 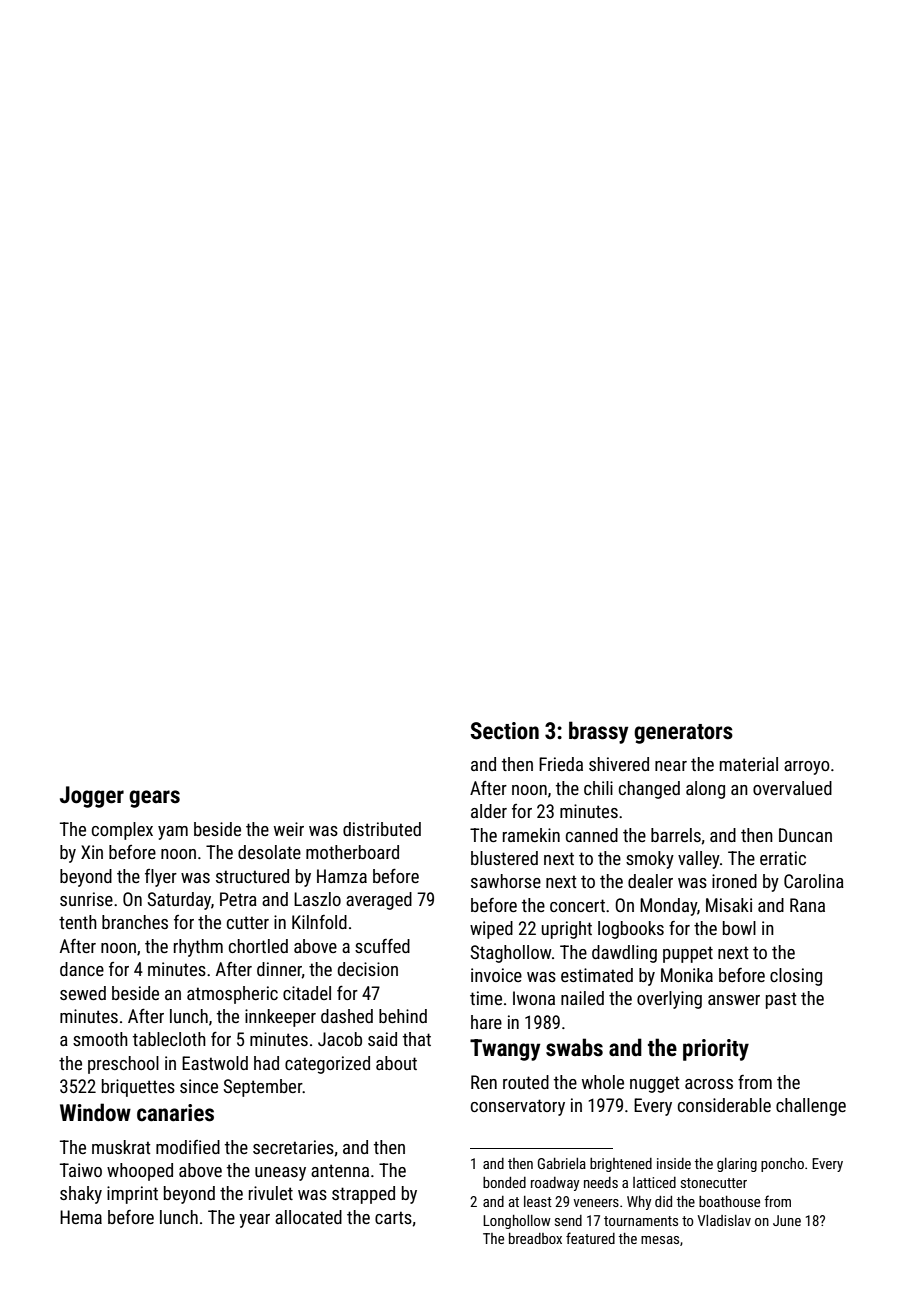 What do you see at coordinates (699, 860) in the image?
I see `valley` at bounding box center [699, 860].
